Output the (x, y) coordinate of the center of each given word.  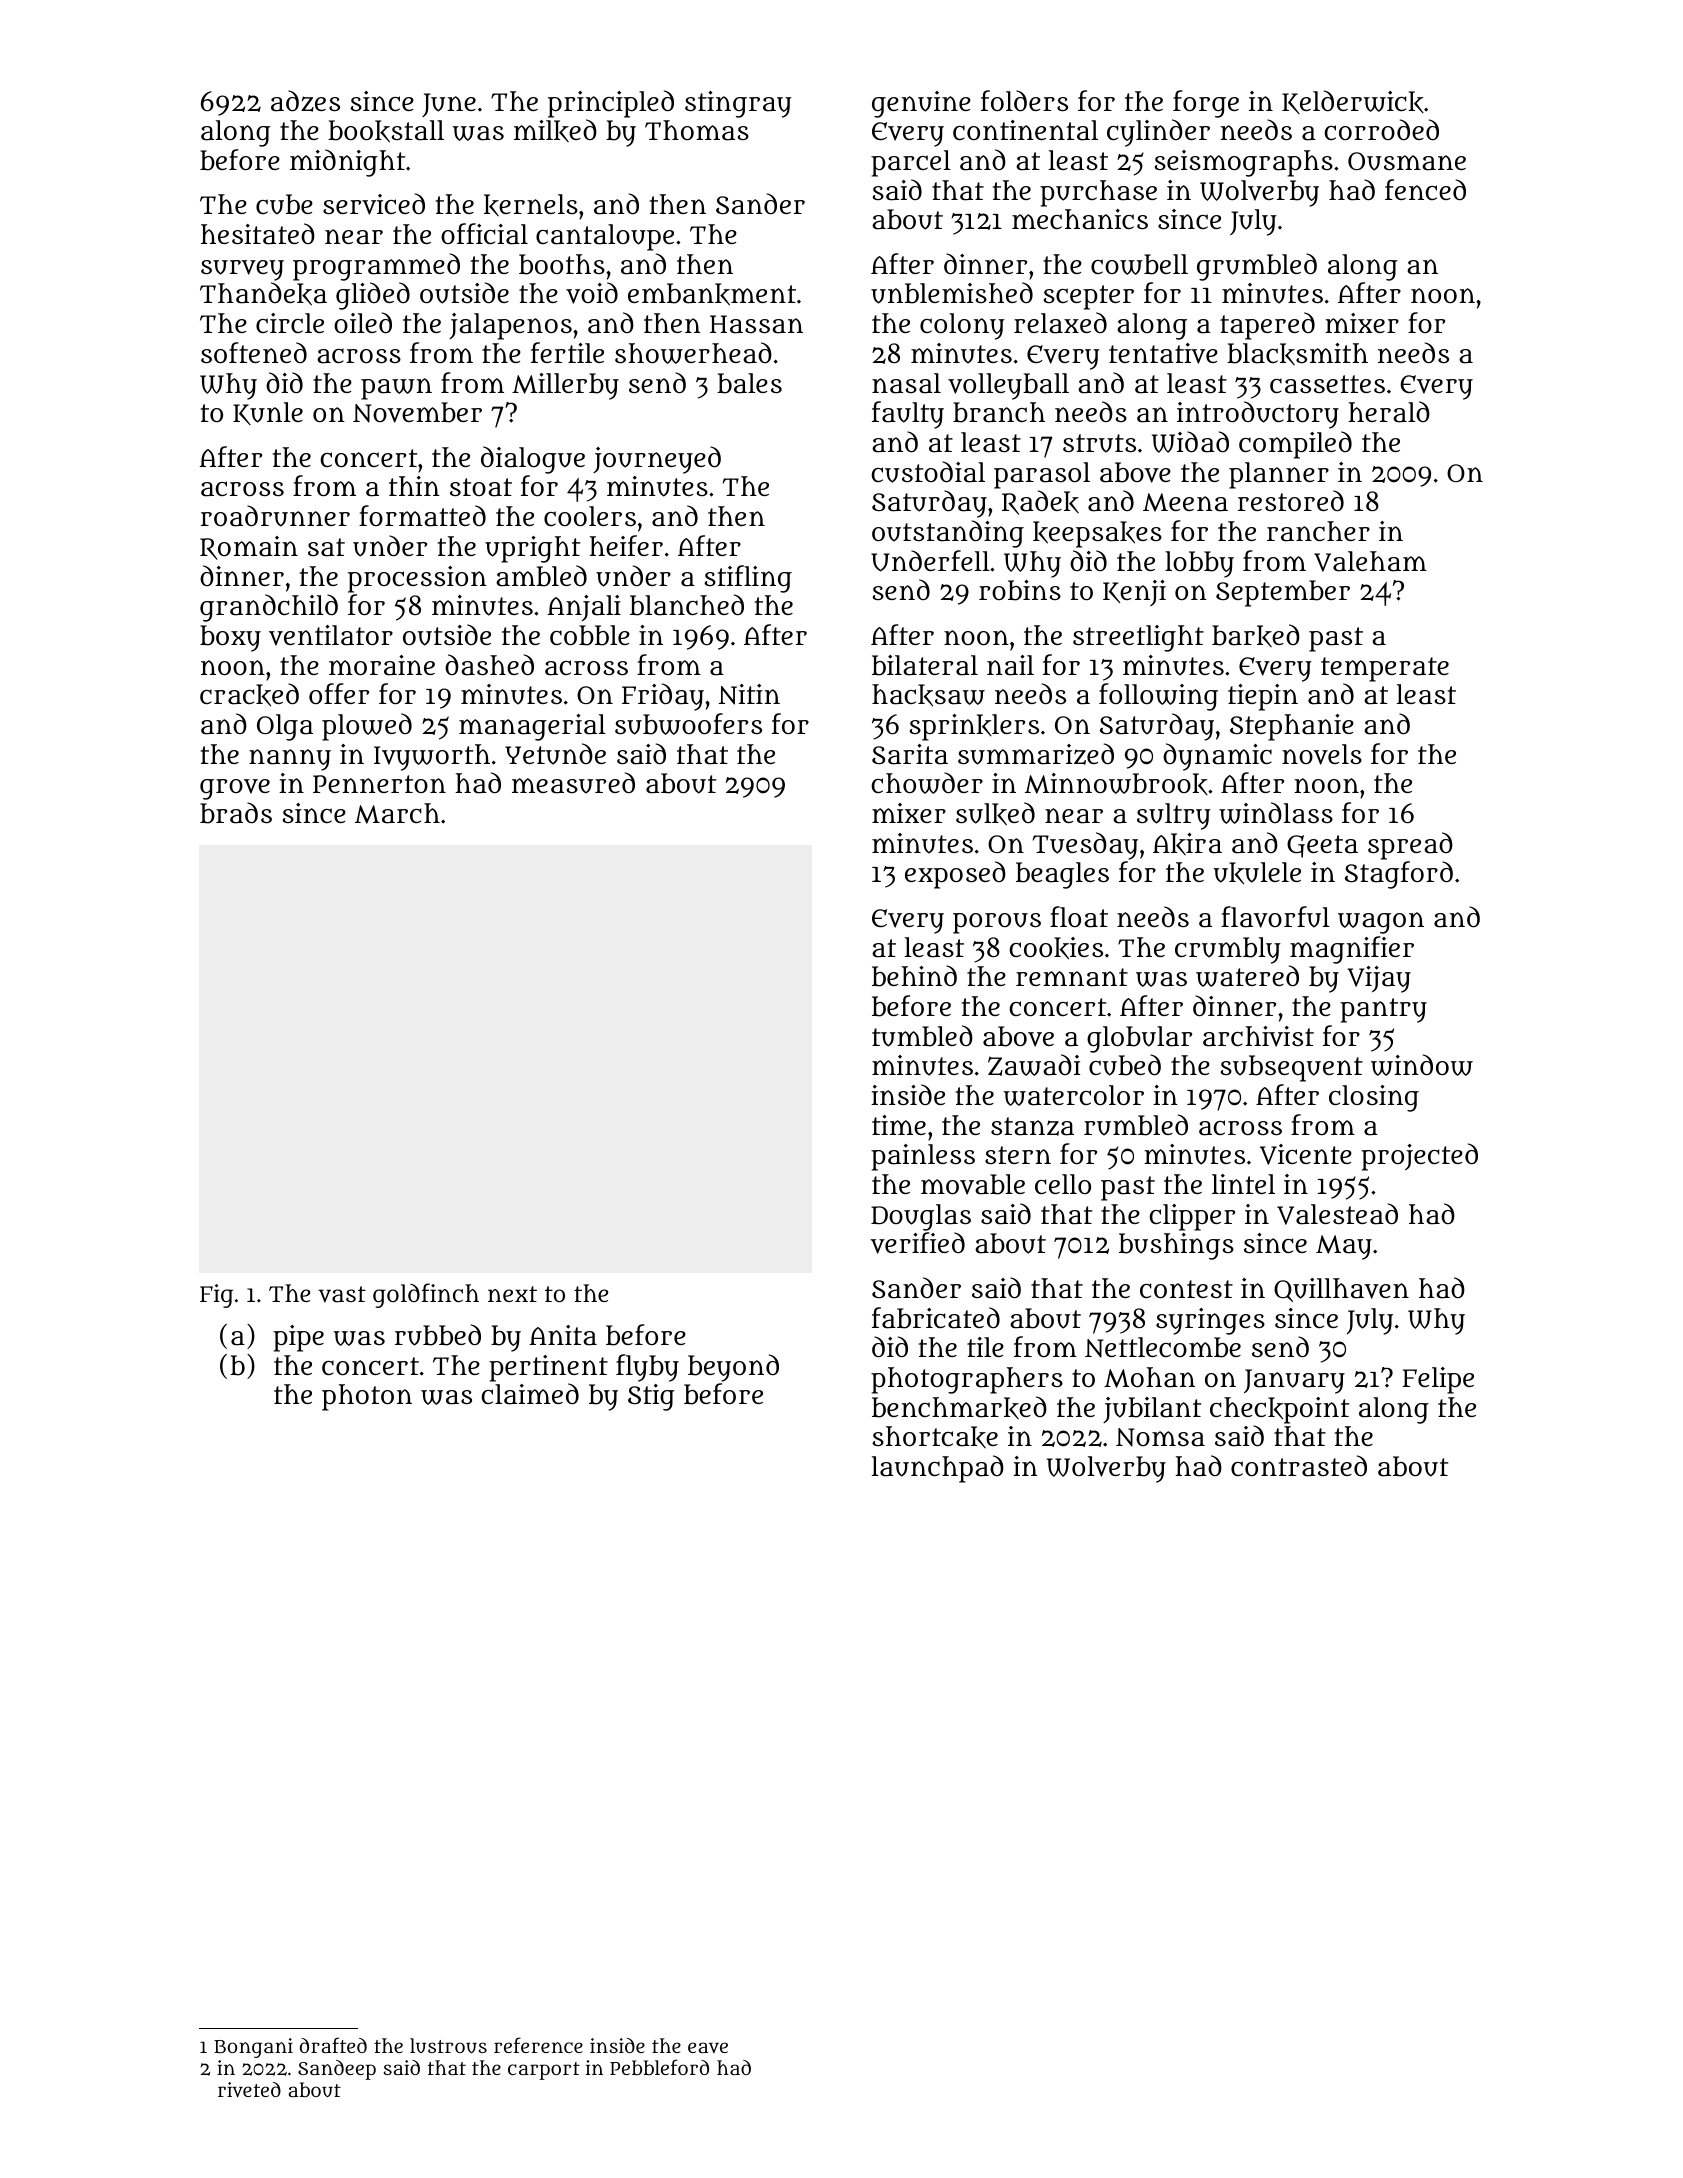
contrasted (1299, 1466)
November (417, 412)
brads (236, 813)
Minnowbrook (1116, 784)
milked (555, 130)
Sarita (910, 754)
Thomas (697, 130)
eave (708, 2047)
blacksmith (1297, 354)
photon (367, 1397)
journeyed (657, 460)
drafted (333, 2045)
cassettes (1327, 384)
